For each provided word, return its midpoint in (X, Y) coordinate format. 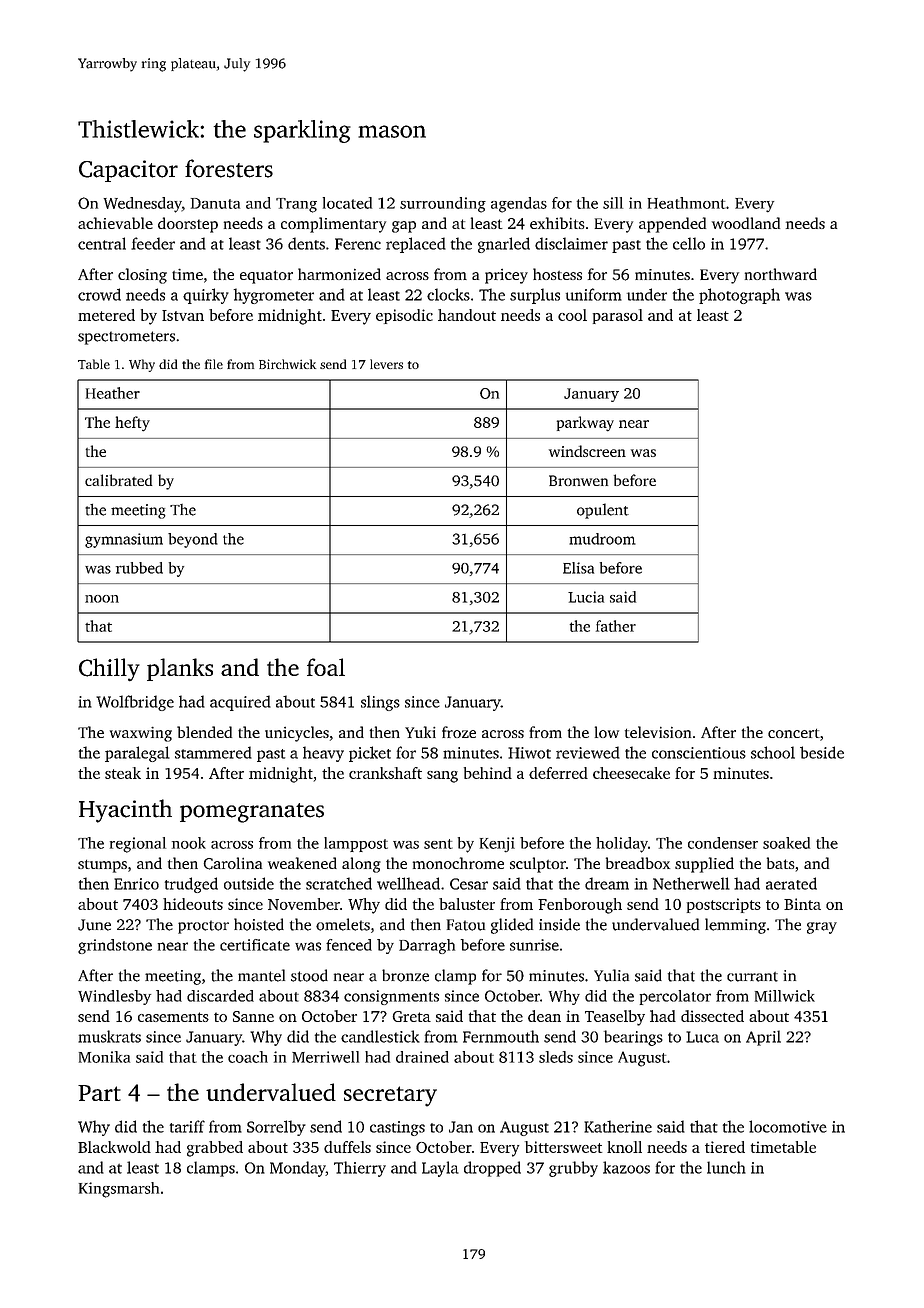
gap (404, 227)
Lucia (586, 597)
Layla (440, 1169)
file (214, 364)
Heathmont (686, 203)
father (616, 626)
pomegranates (252, 813)
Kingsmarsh (119, 1190)
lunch (726, 1167)
